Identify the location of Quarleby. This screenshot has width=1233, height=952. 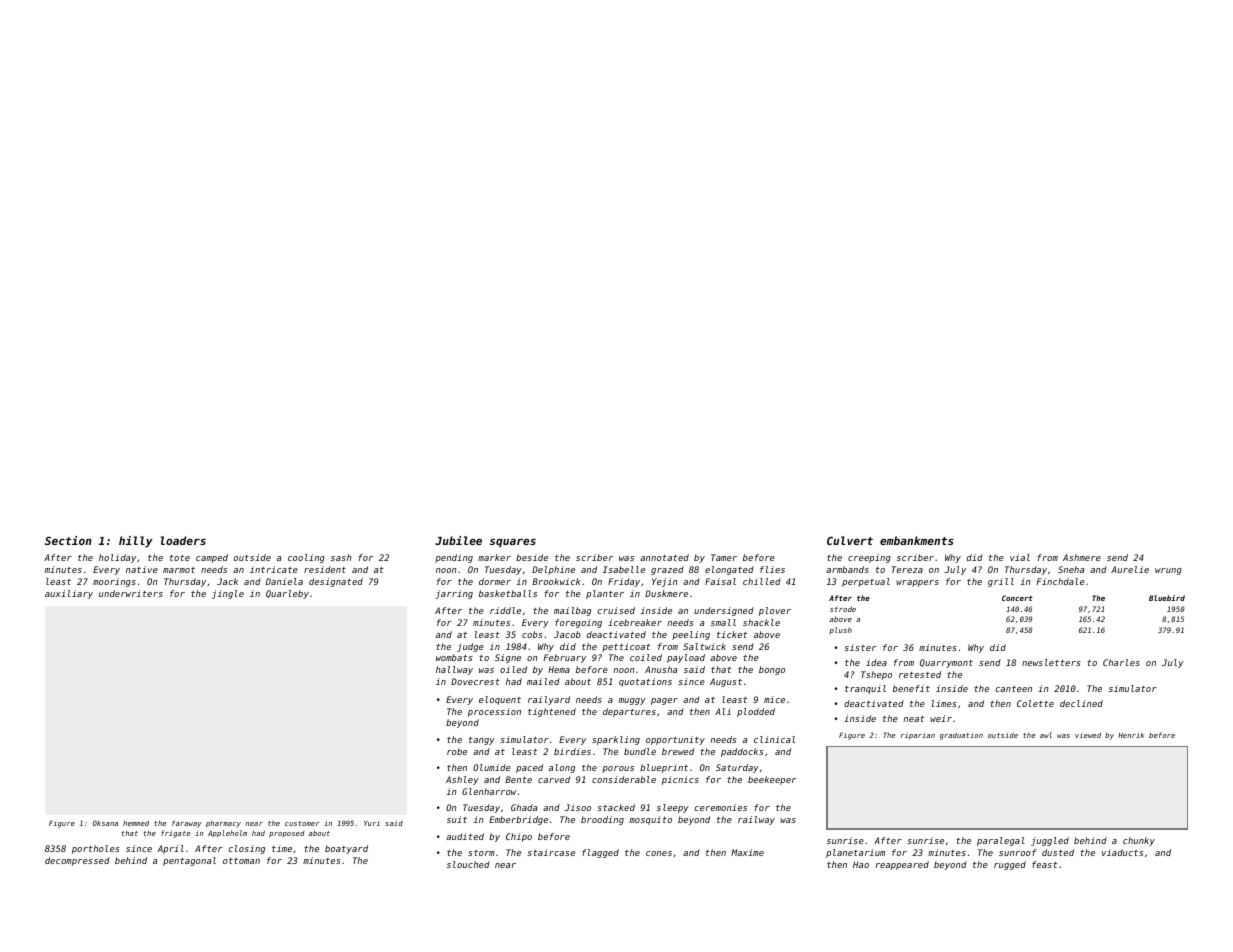
(287, 594).
